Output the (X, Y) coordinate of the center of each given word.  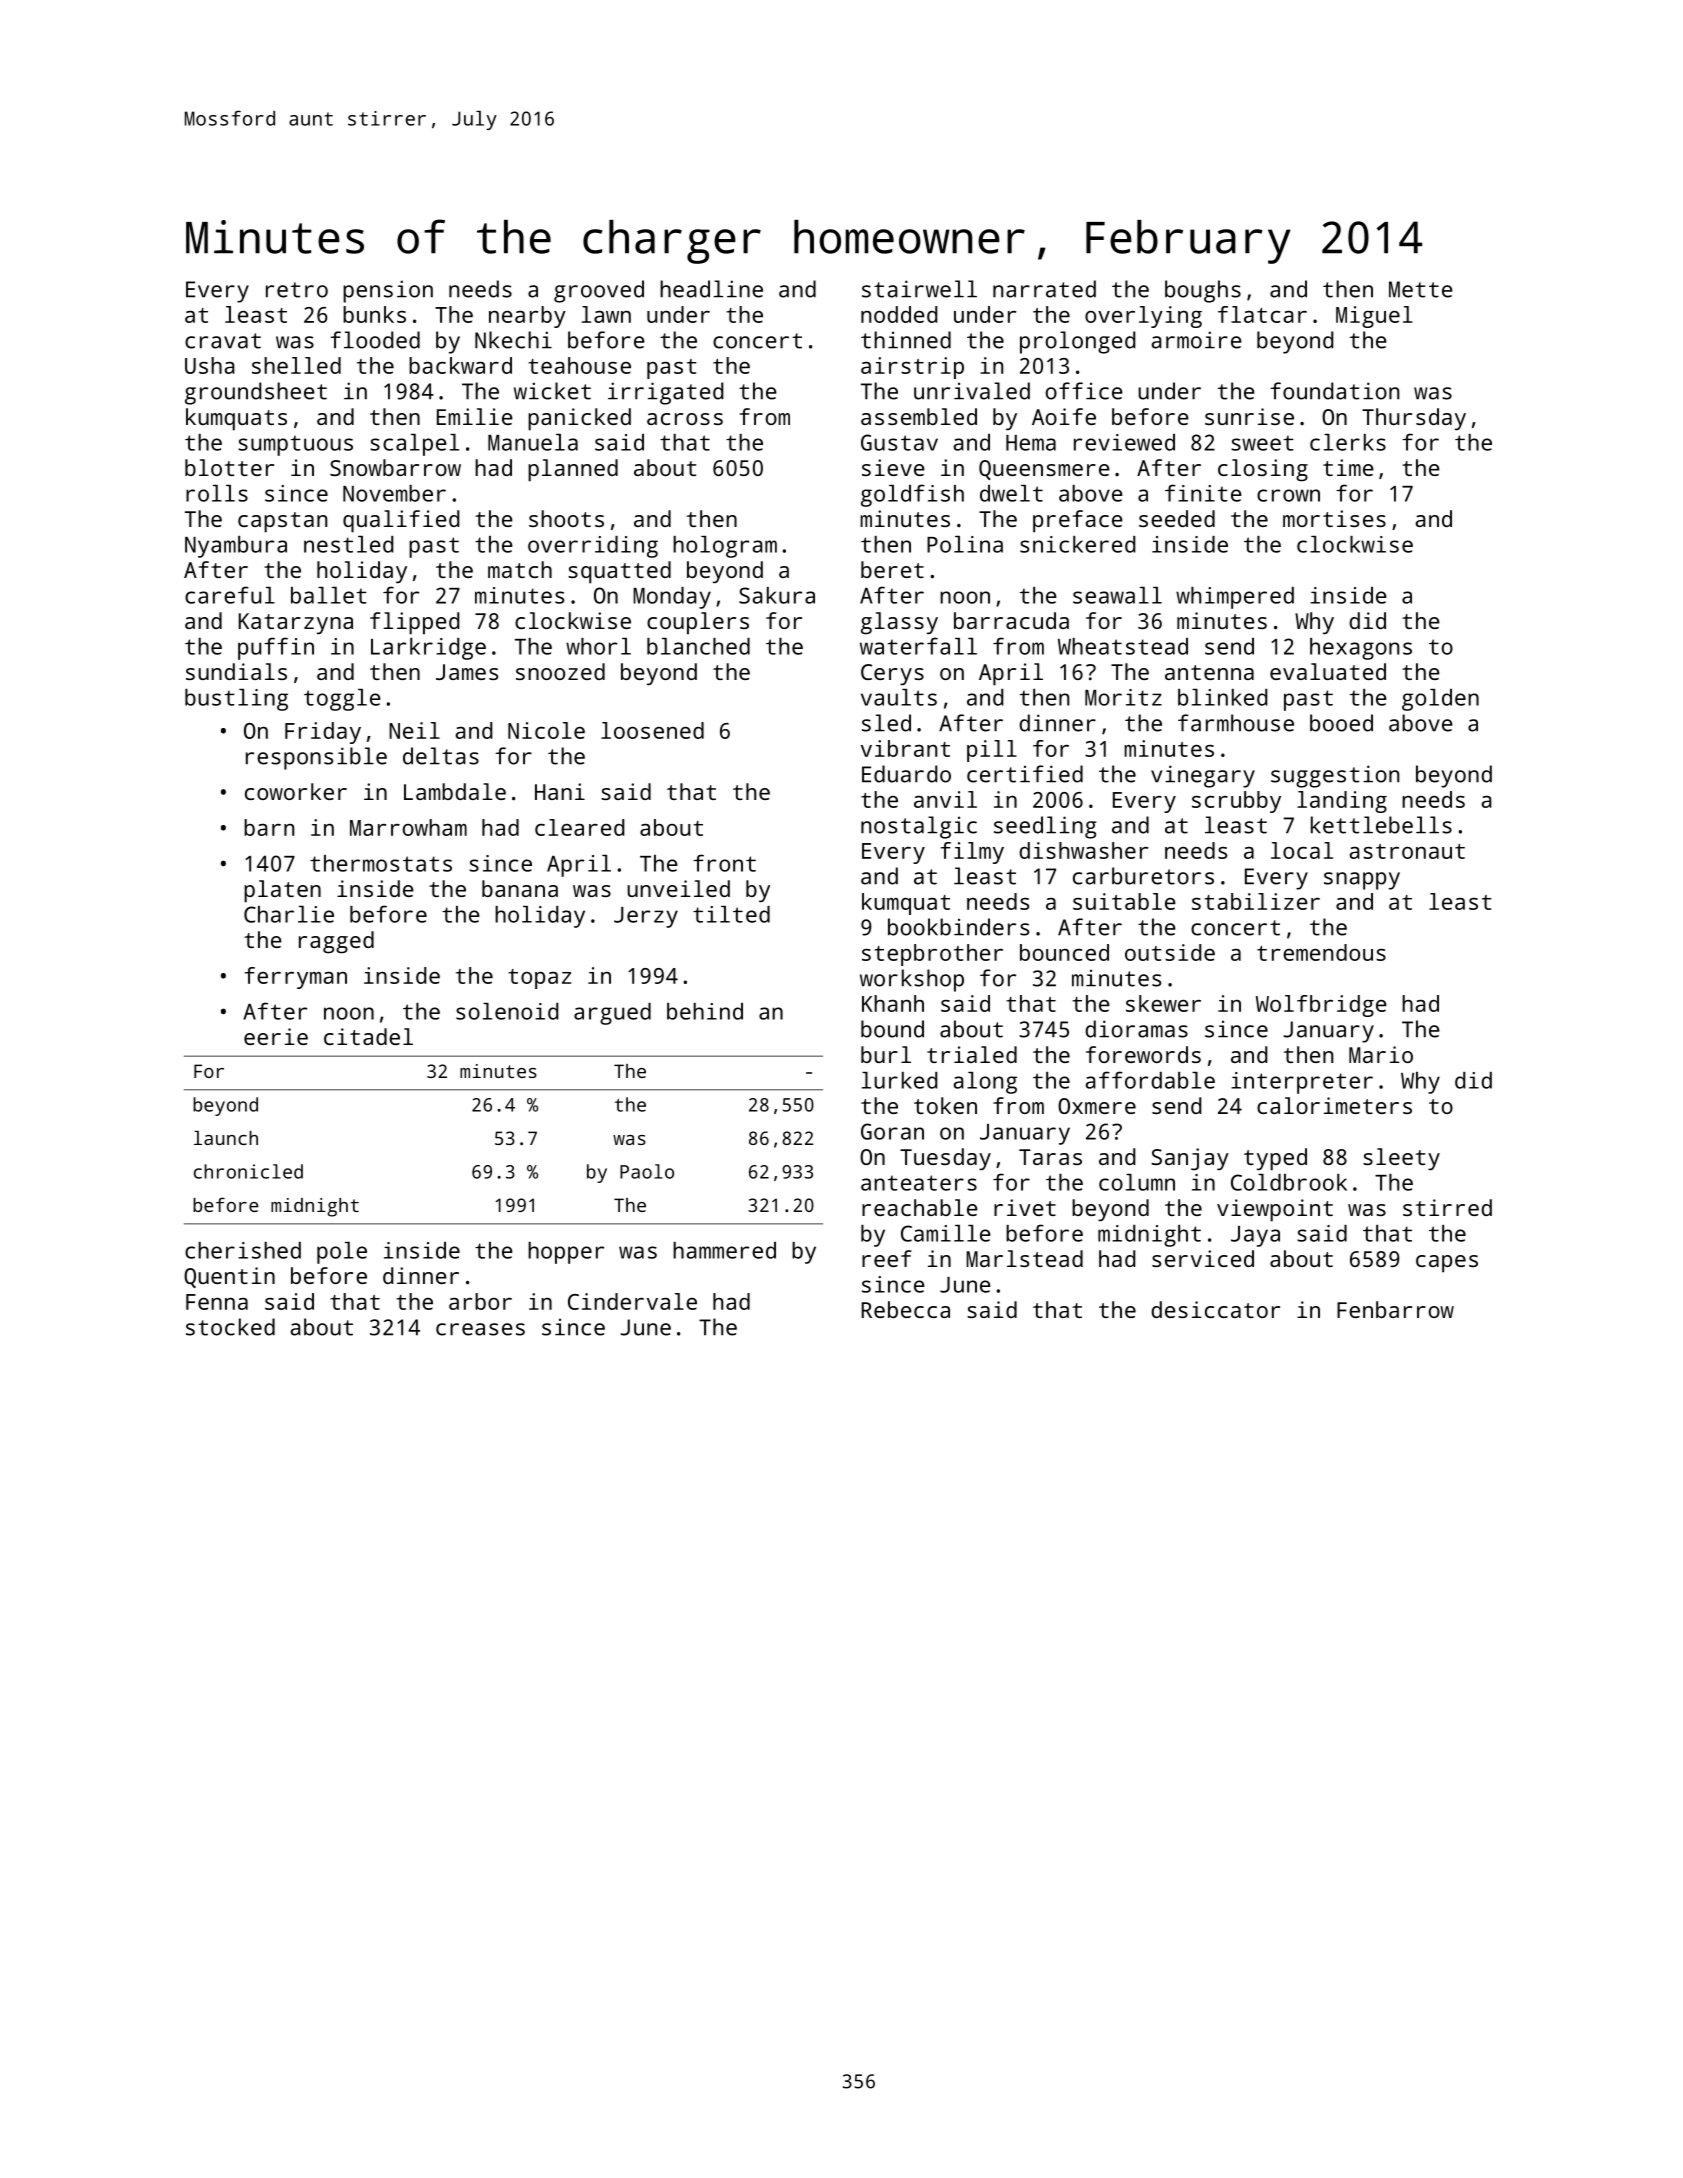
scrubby (1236, 802)
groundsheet (256, 393)
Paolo (647, 1171)
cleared (580, 827)
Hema (1031, 443)
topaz (539, 979)
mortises (1334, 518)
